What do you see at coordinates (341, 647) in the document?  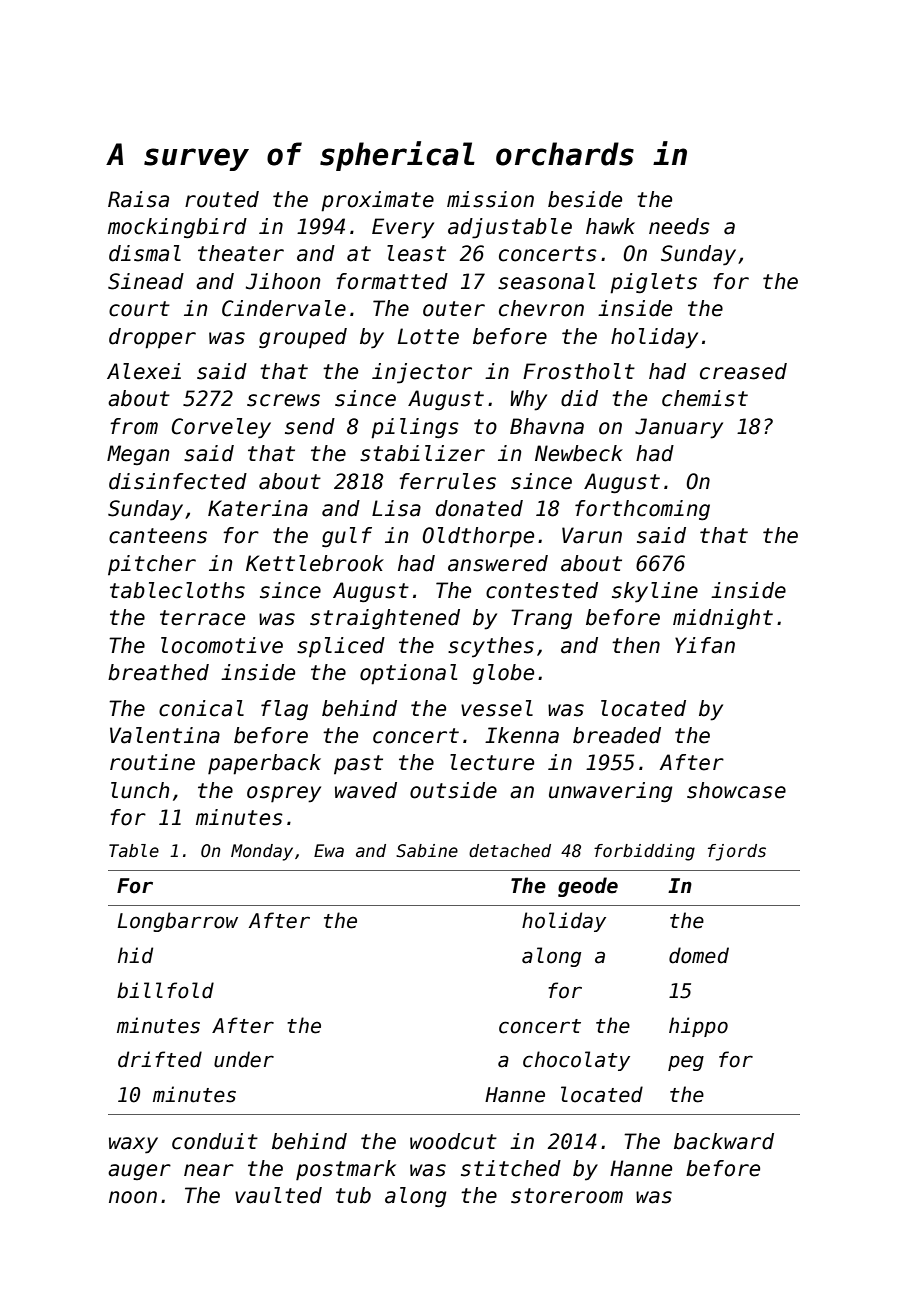 I see `spliced` at bounding box center [341, 647].
